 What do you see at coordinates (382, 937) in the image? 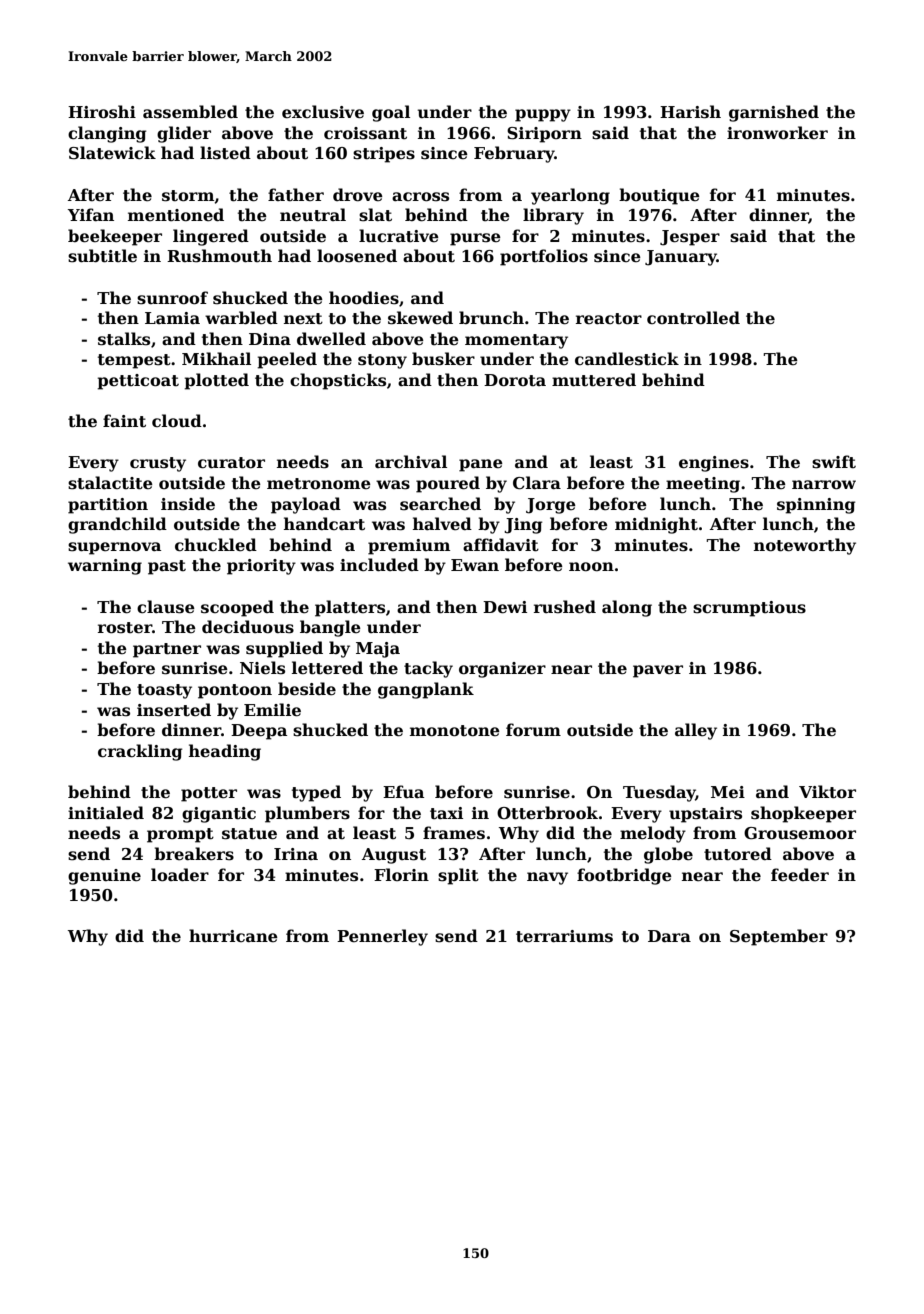
I see `Pennerley` at bounding box center [382, 937].
